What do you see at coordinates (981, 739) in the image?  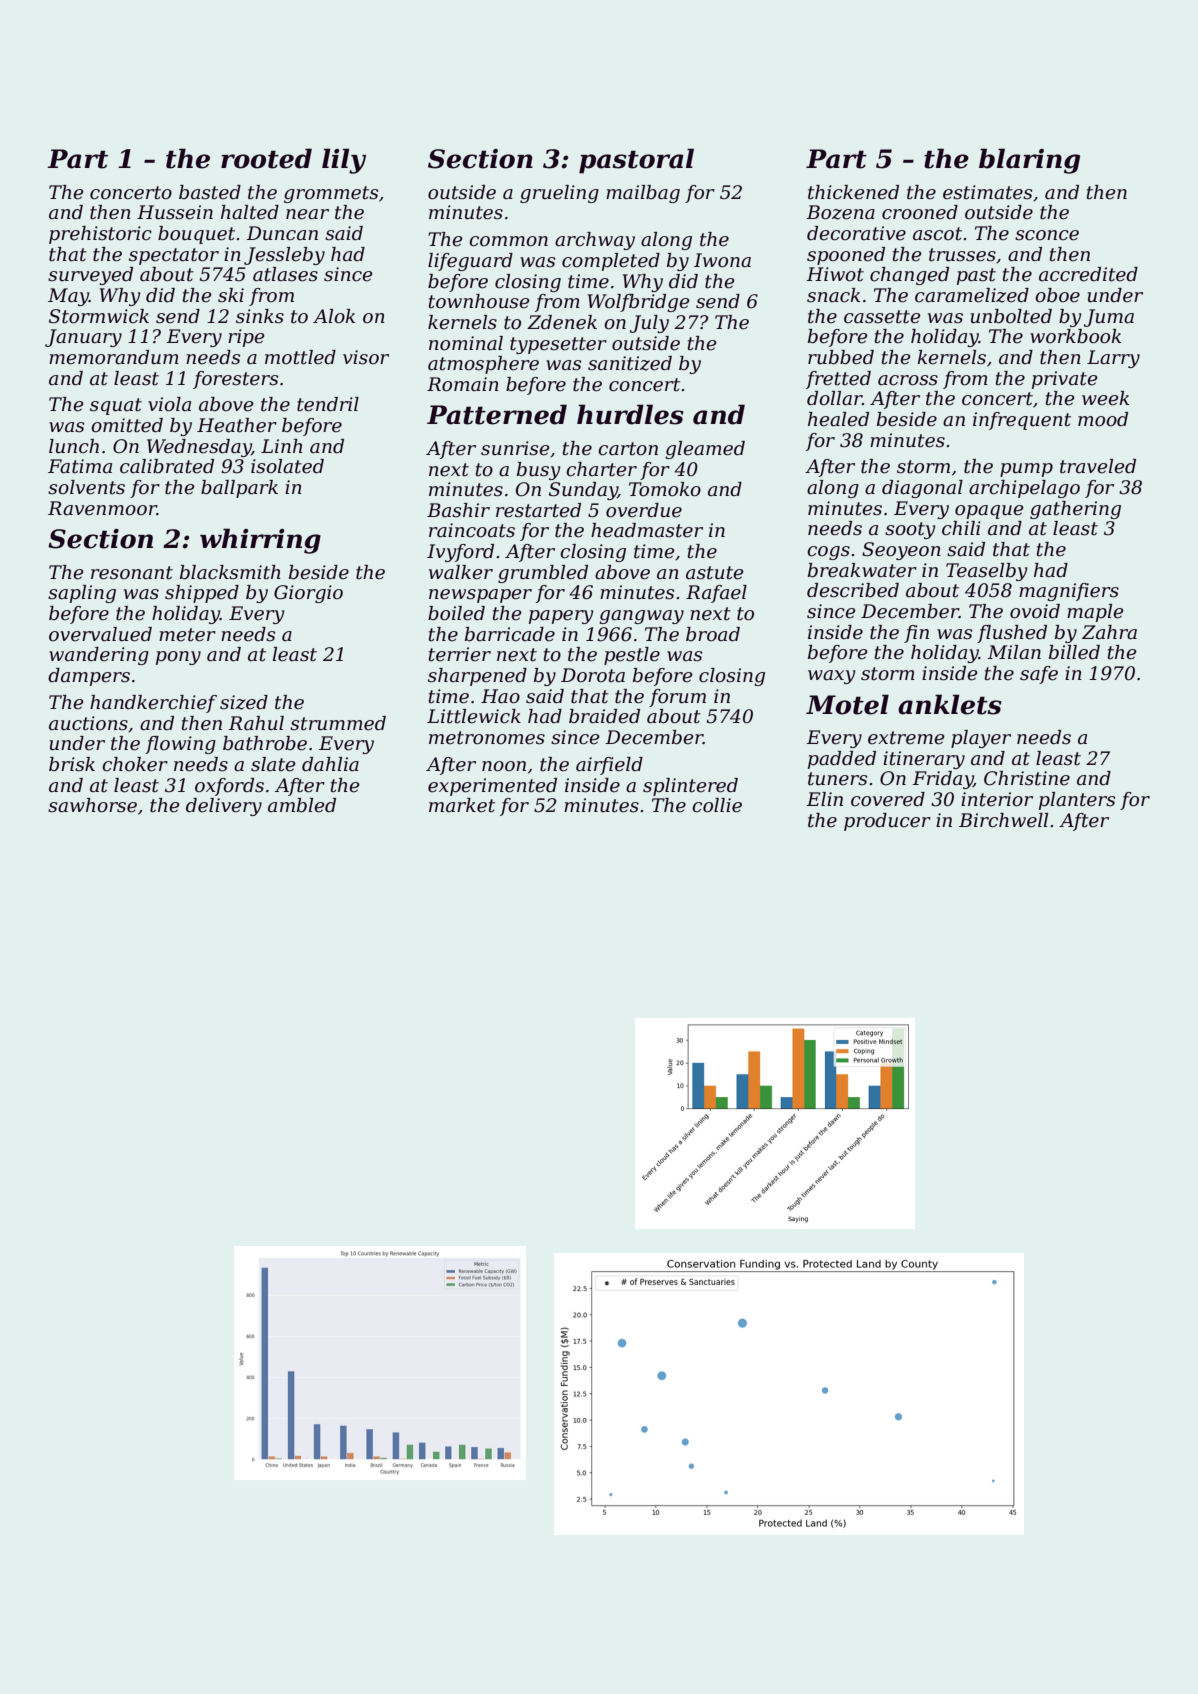 I see `player` at bounding box center [981, 739].
